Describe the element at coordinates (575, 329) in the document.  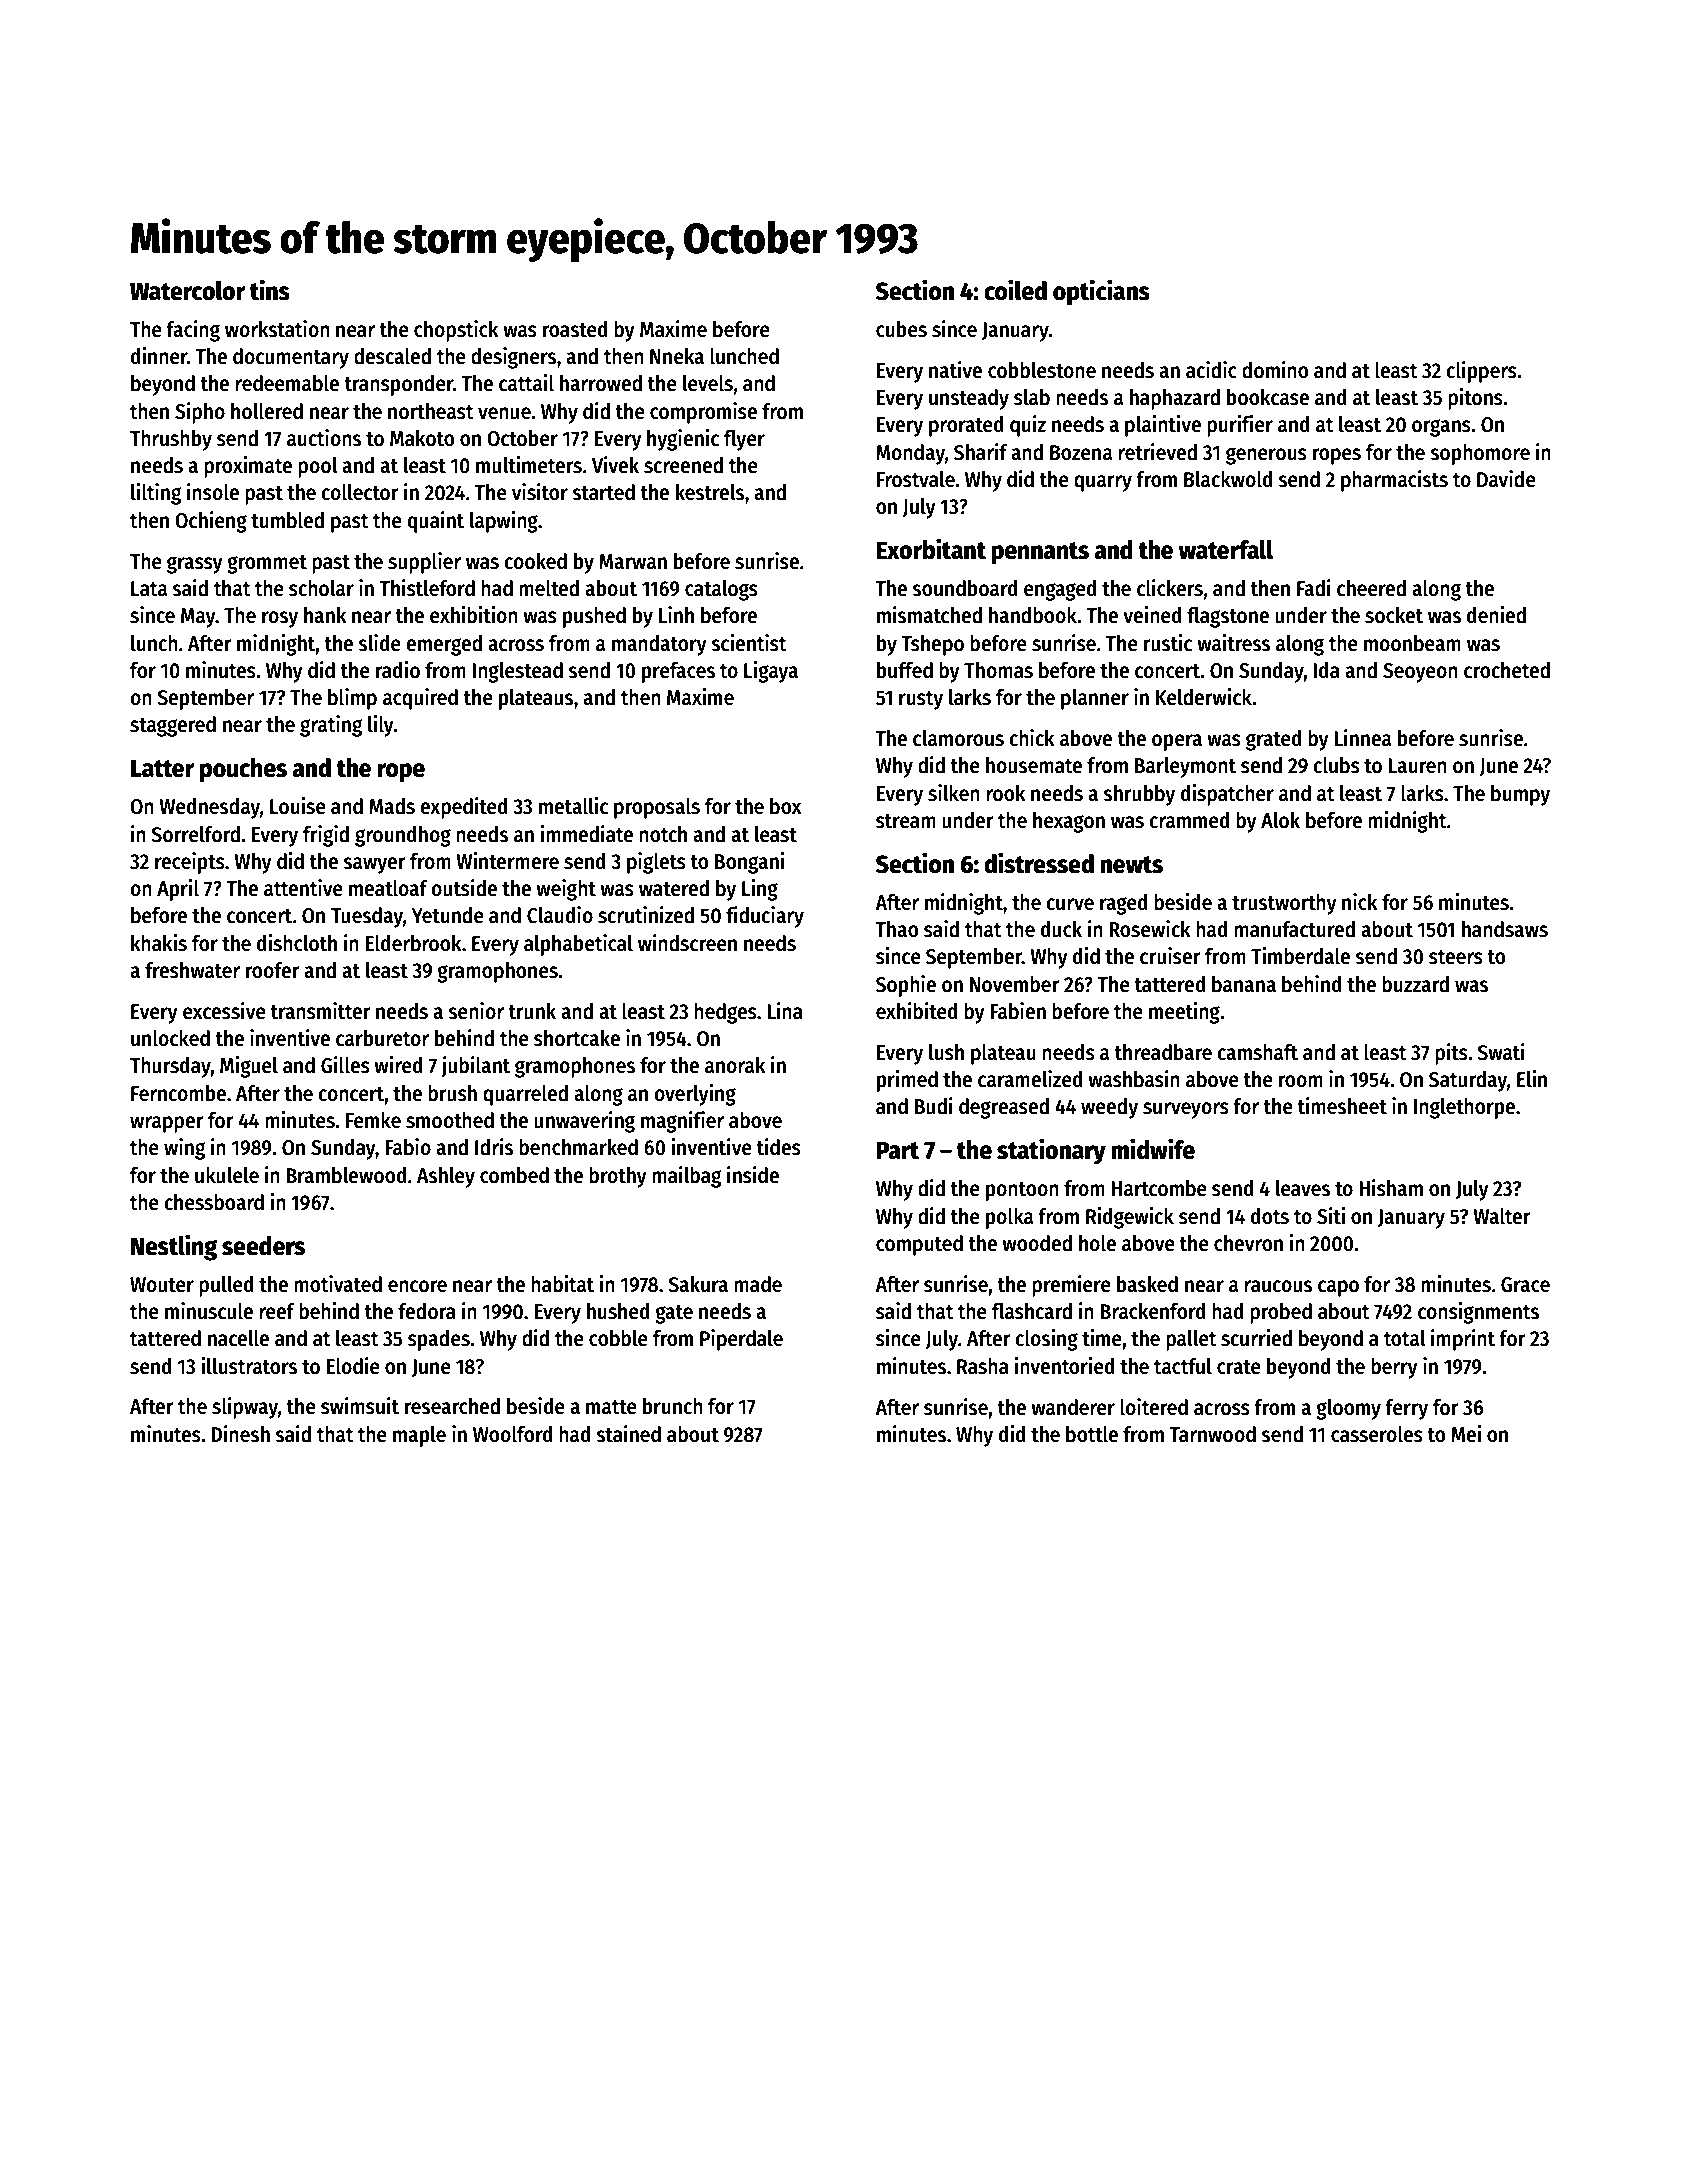
I see `roasted` at that location.
